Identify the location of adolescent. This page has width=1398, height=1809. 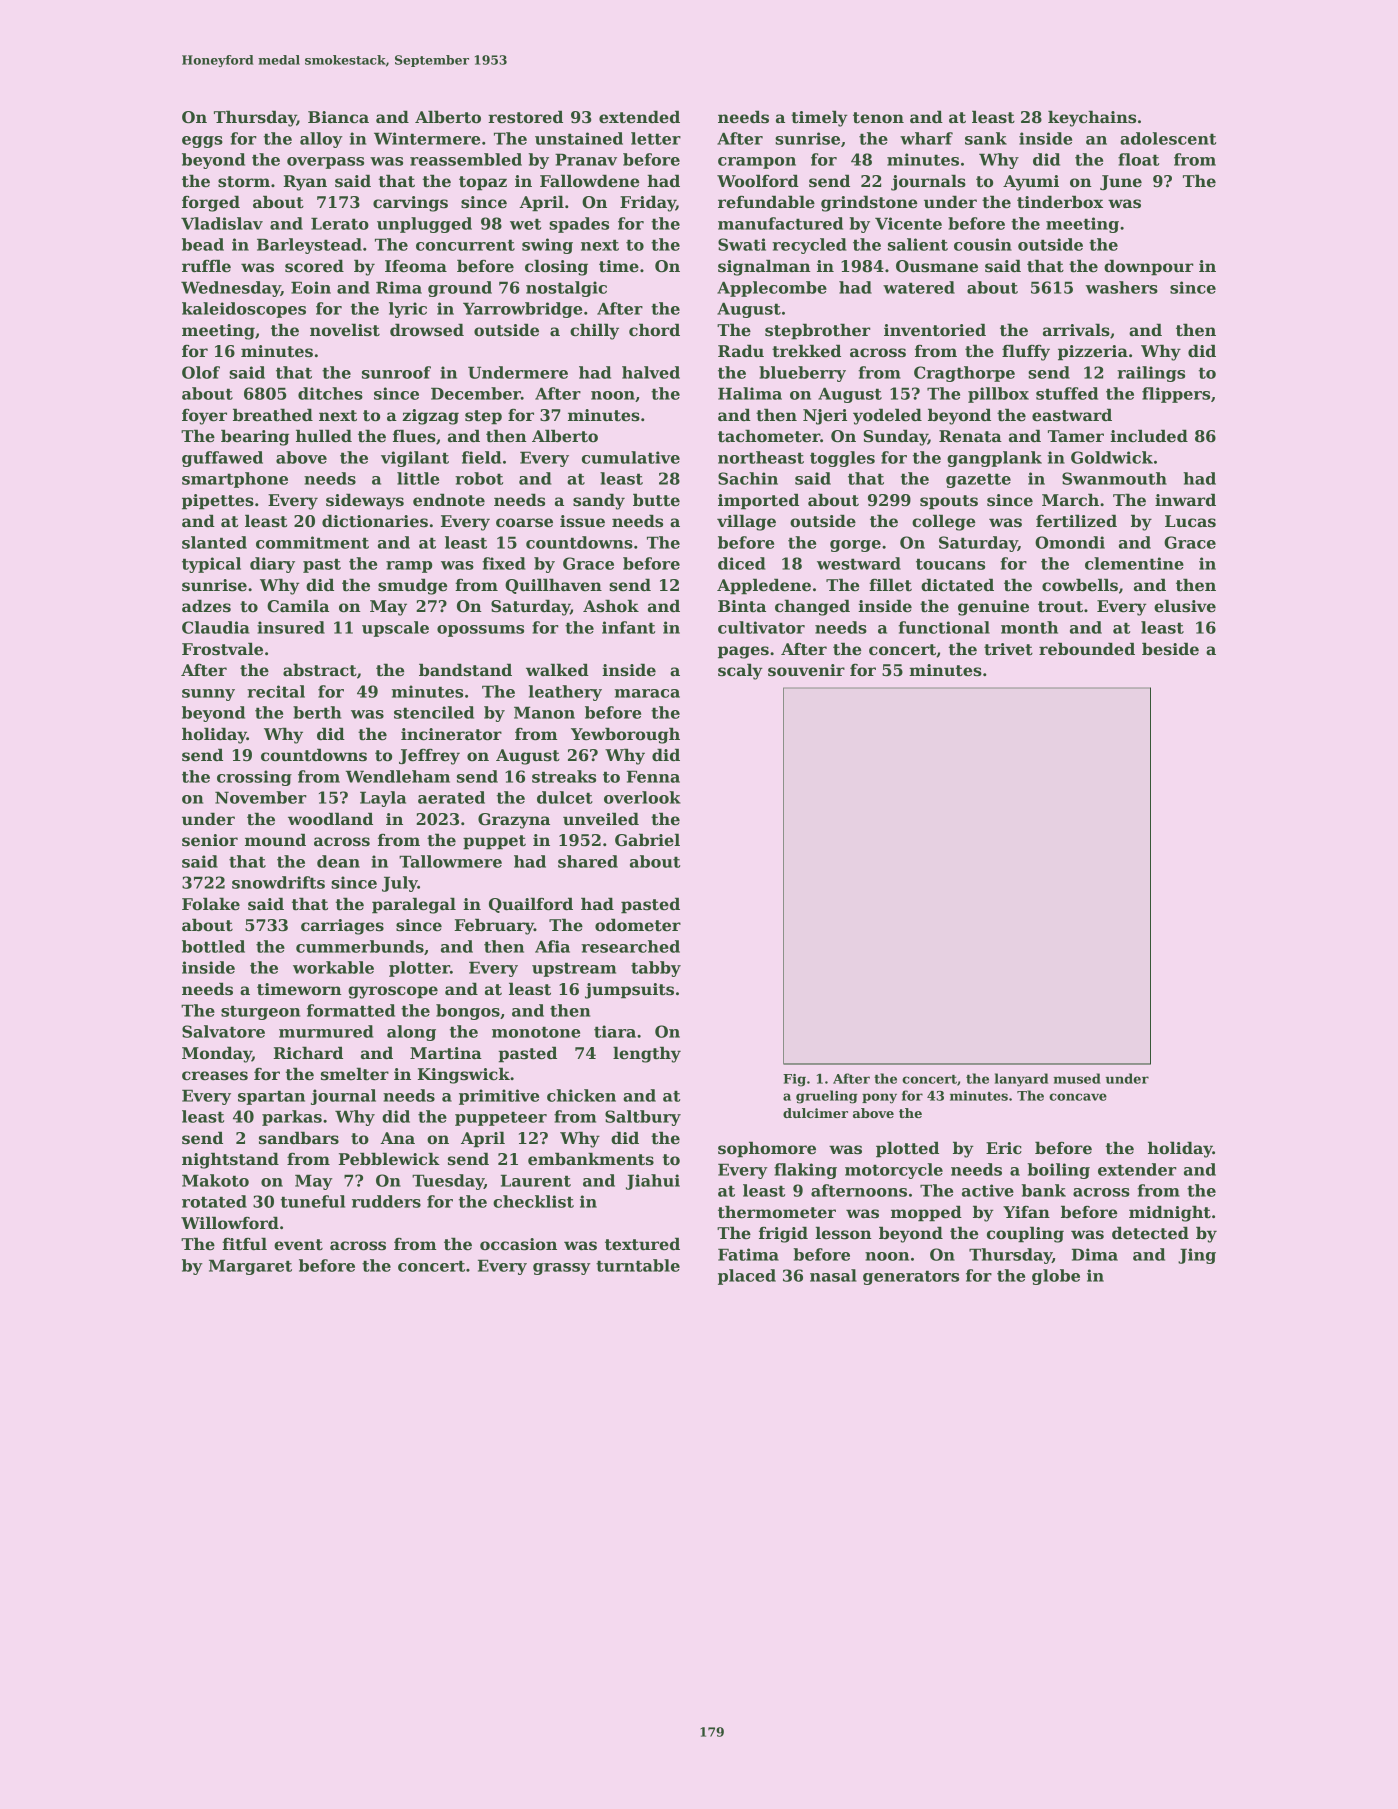
(1168, 138).
